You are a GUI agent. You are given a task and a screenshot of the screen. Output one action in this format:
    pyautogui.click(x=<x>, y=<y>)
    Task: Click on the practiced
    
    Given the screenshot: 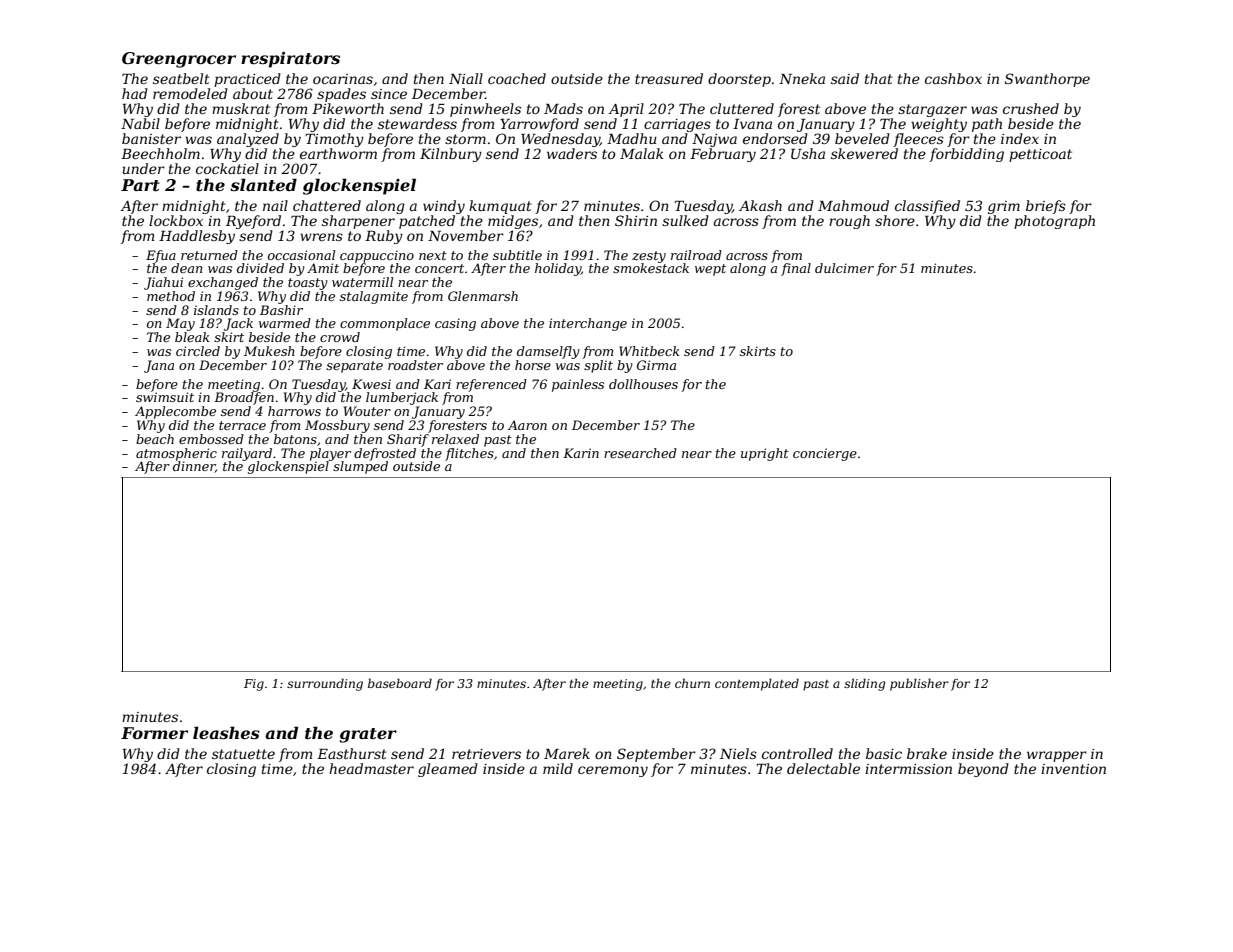 What is the action you would take?
    pyautogui.click(x=247, y=80)
